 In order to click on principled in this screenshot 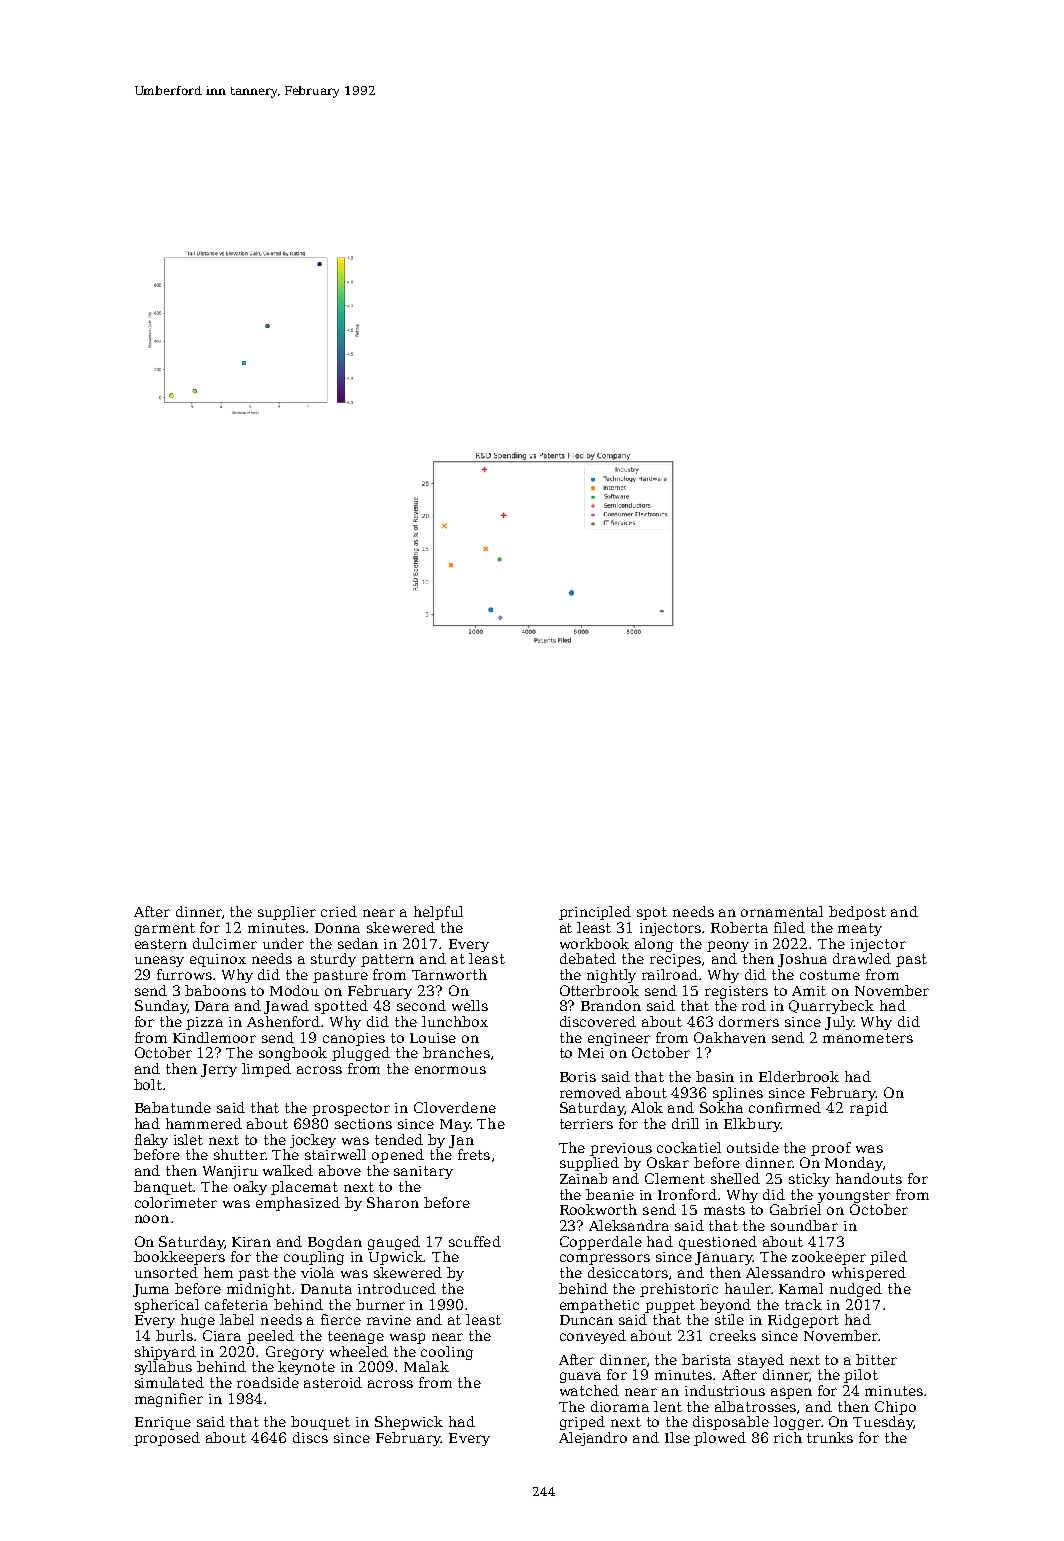, I will do `click(595, 913)`.
